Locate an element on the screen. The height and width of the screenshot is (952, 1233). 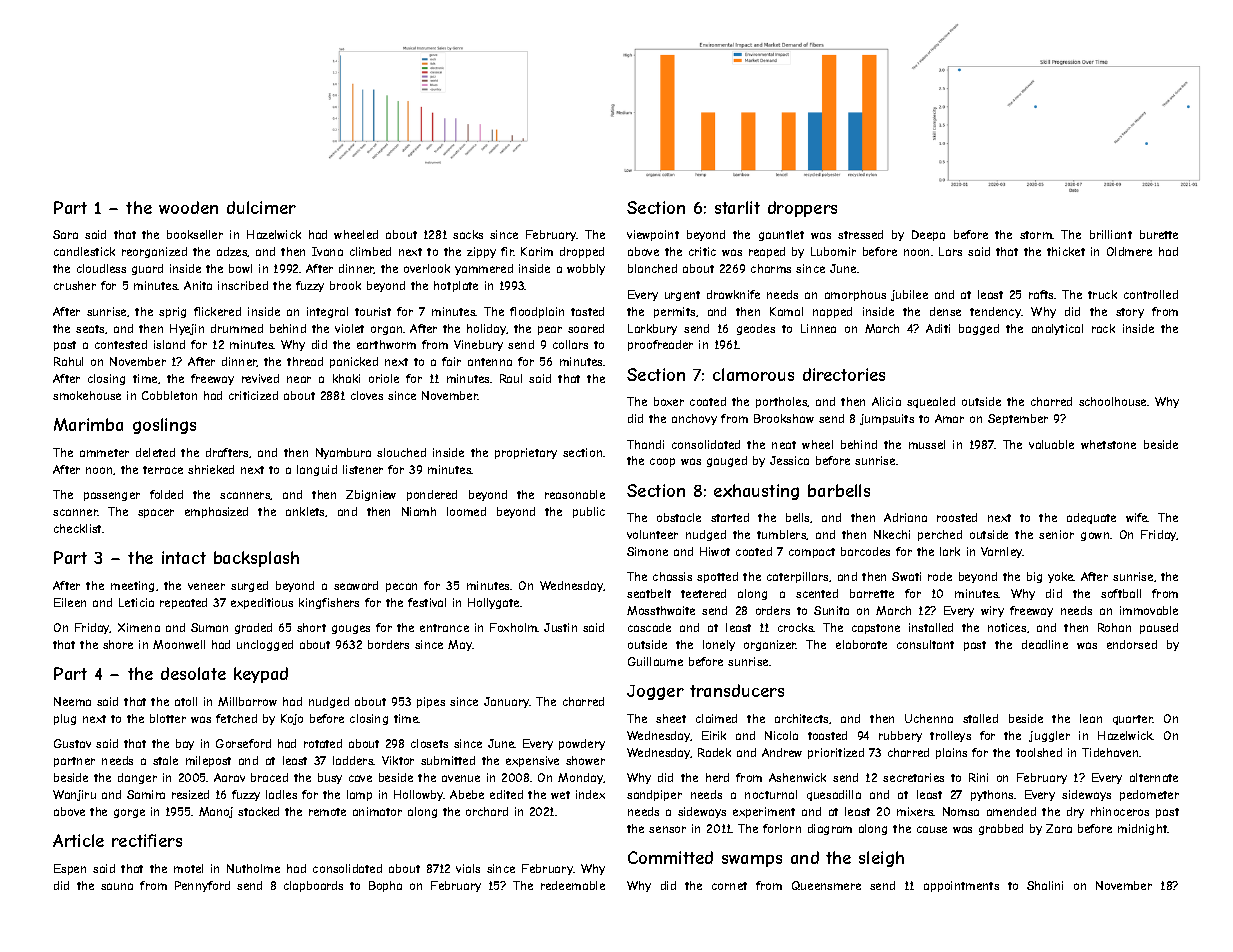
rubbery is located at coordinates (900, 736).
